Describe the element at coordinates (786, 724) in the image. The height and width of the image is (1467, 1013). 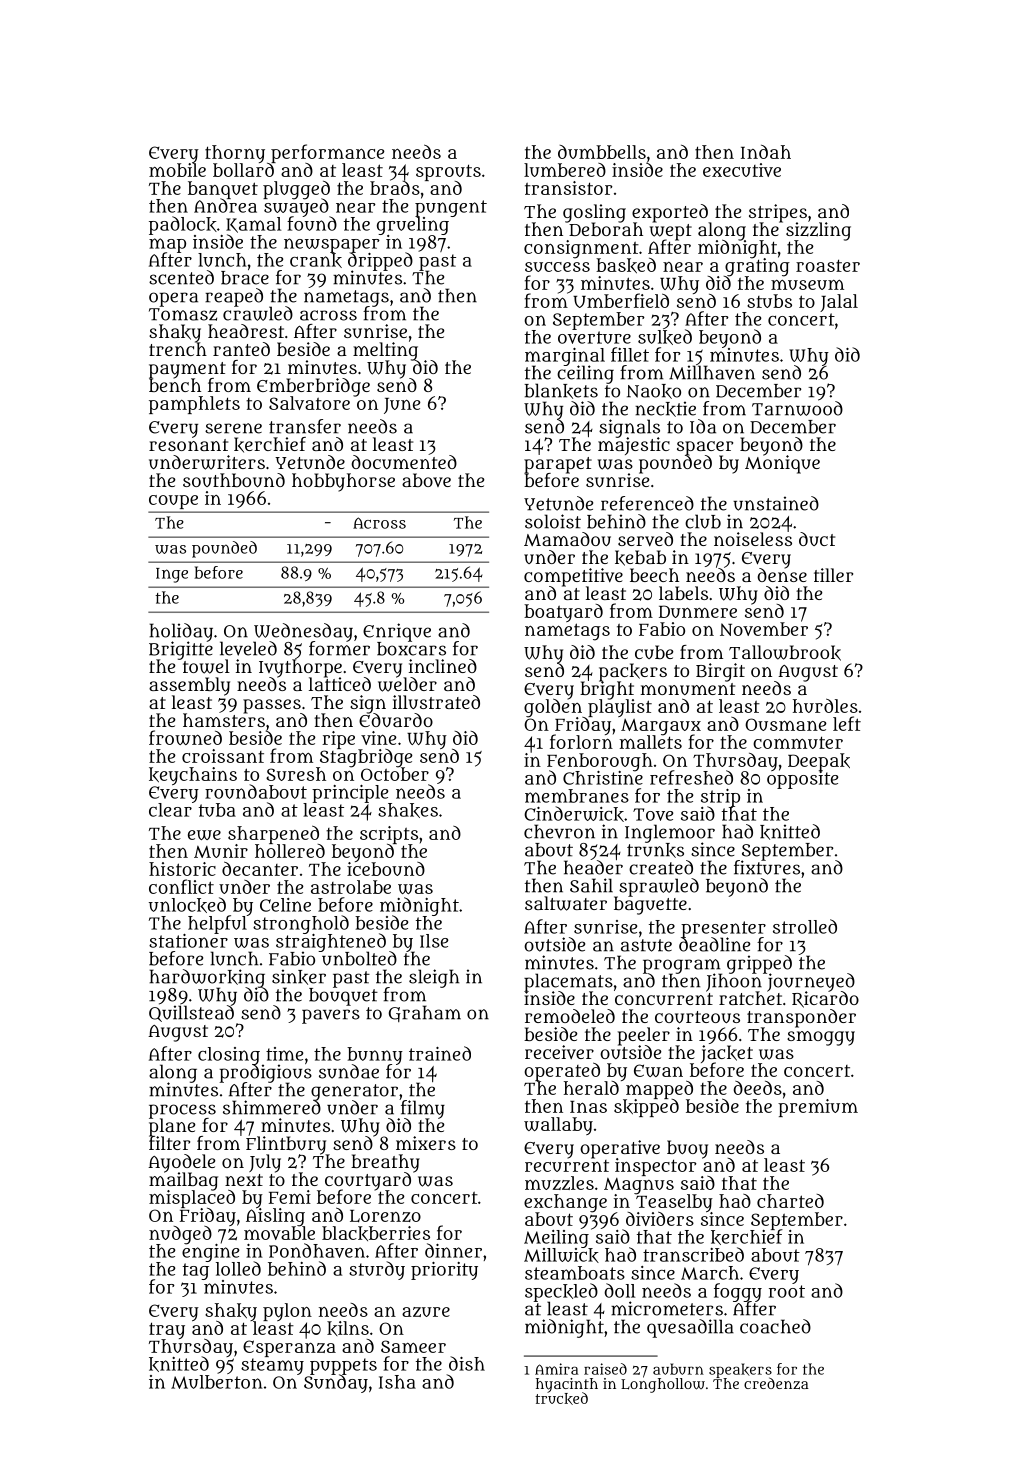
I see `Ousmane` at that location.
